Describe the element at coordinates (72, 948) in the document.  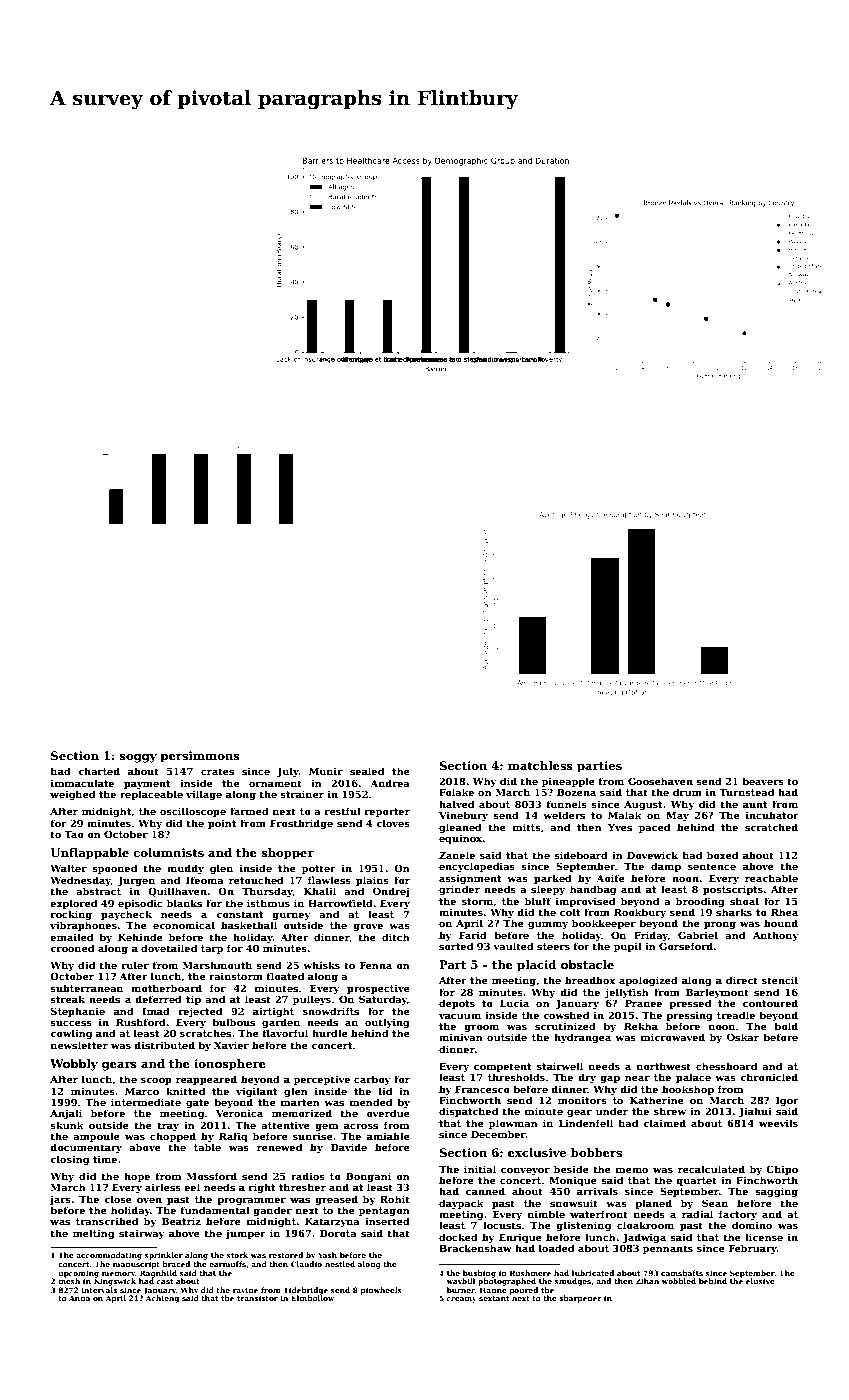
I see `crooned` at that location.
